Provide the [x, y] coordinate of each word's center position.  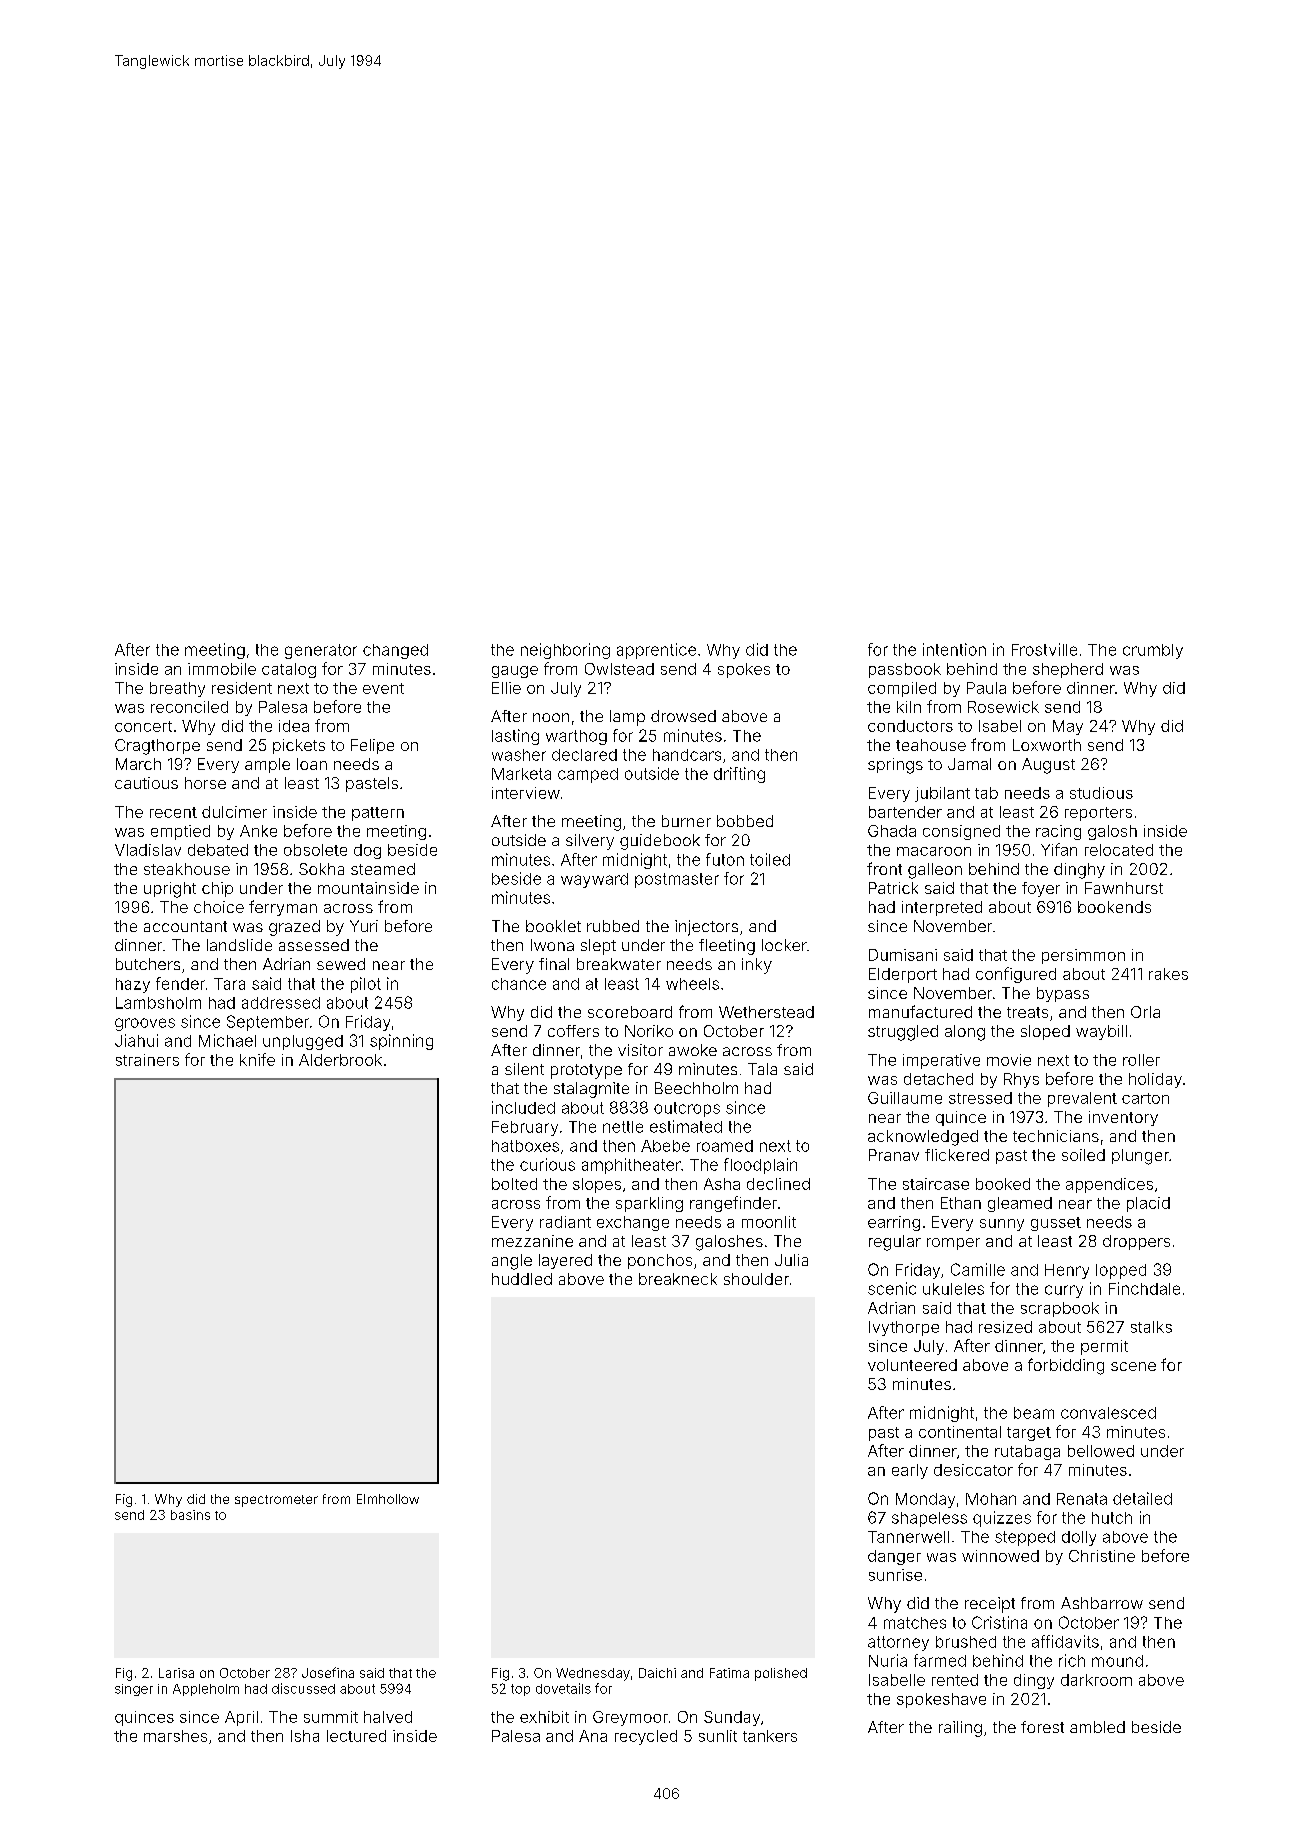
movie [1009, 1060]
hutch [1112, 1518]
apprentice [656, 651]
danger [894, 1557]
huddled [522, 1279]
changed [395, 651]
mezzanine [532, 1241]
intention [954, 649]
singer [134, 1690]
